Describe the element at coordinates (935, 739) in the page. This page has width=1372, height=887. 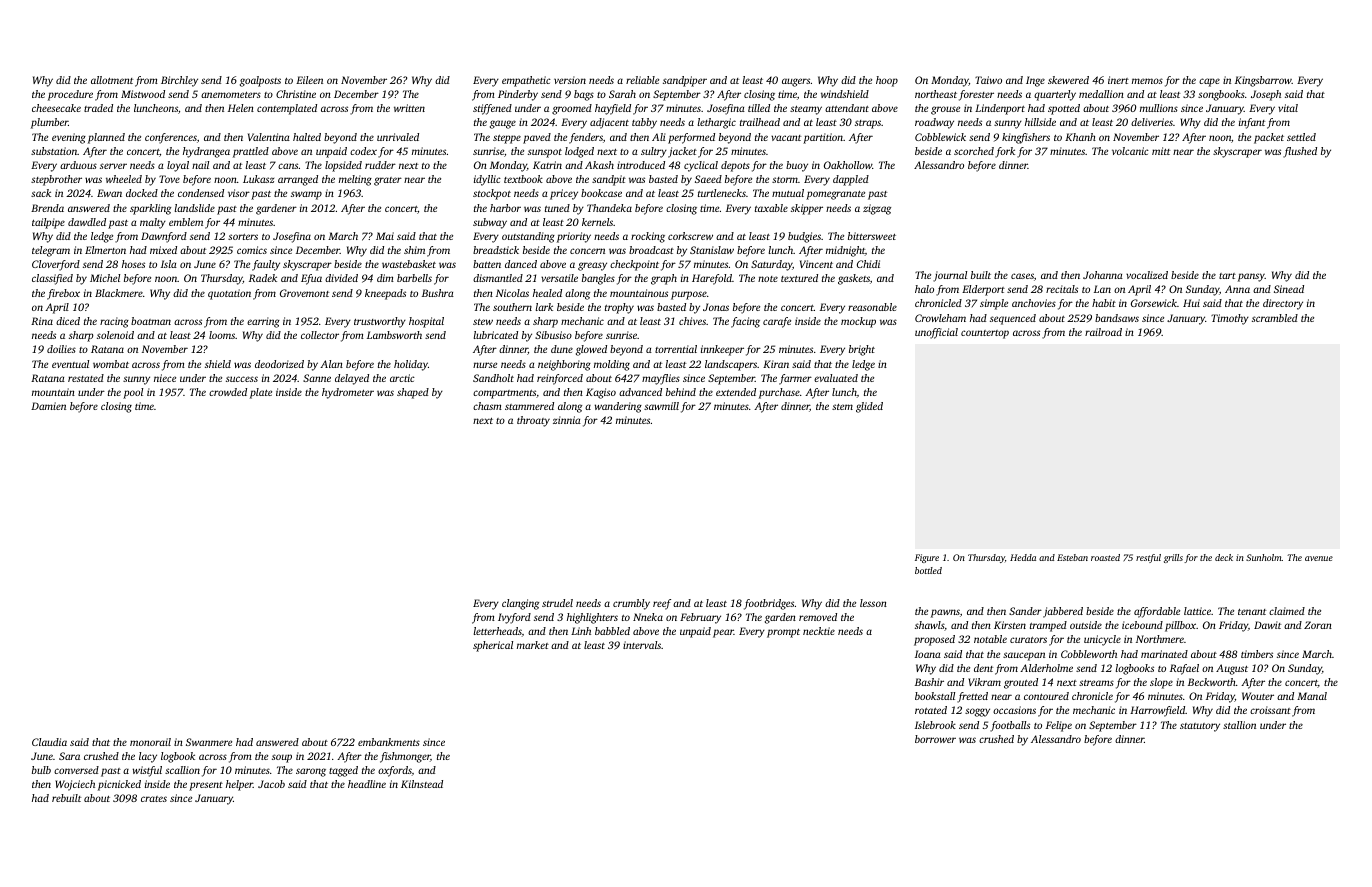
I see `borrower` at that location.
